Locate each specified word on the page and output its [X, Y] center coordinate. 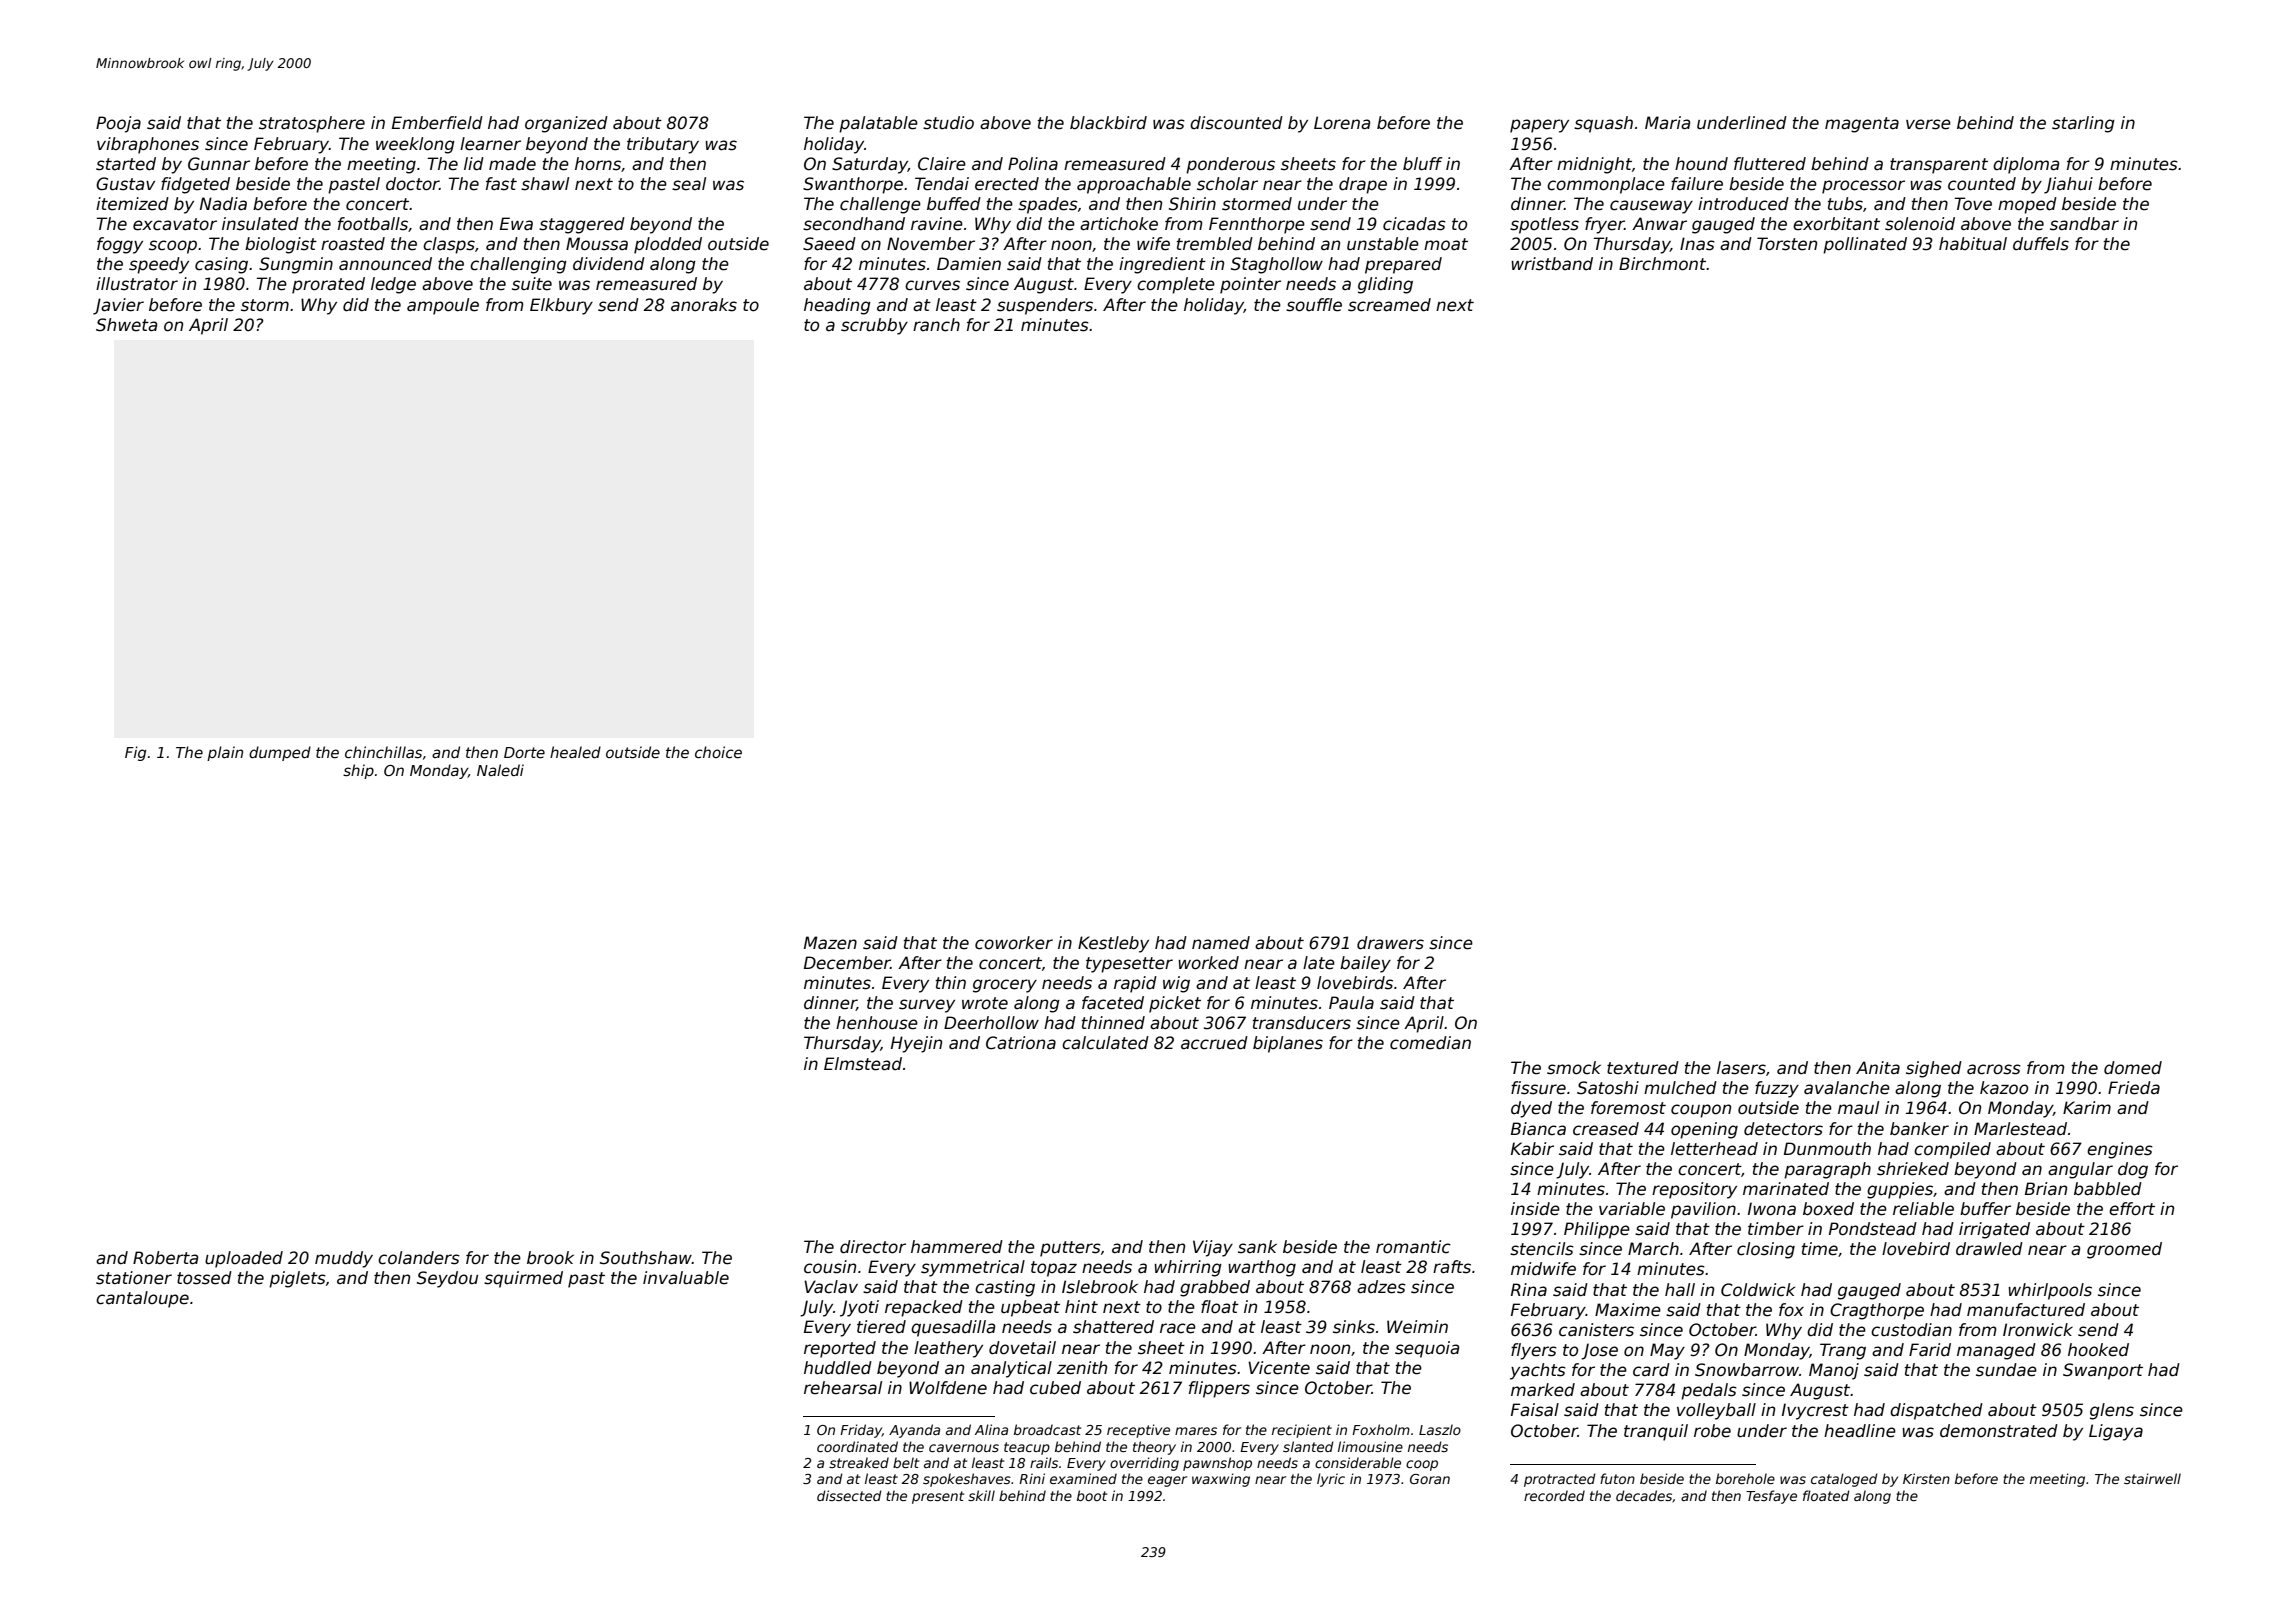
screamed [1389, 305]
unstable [1383, 244]
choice [718, 752]
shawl [545, 184]
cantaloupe [142, 1299]
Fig [135, 753]
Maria [1667, 123]
